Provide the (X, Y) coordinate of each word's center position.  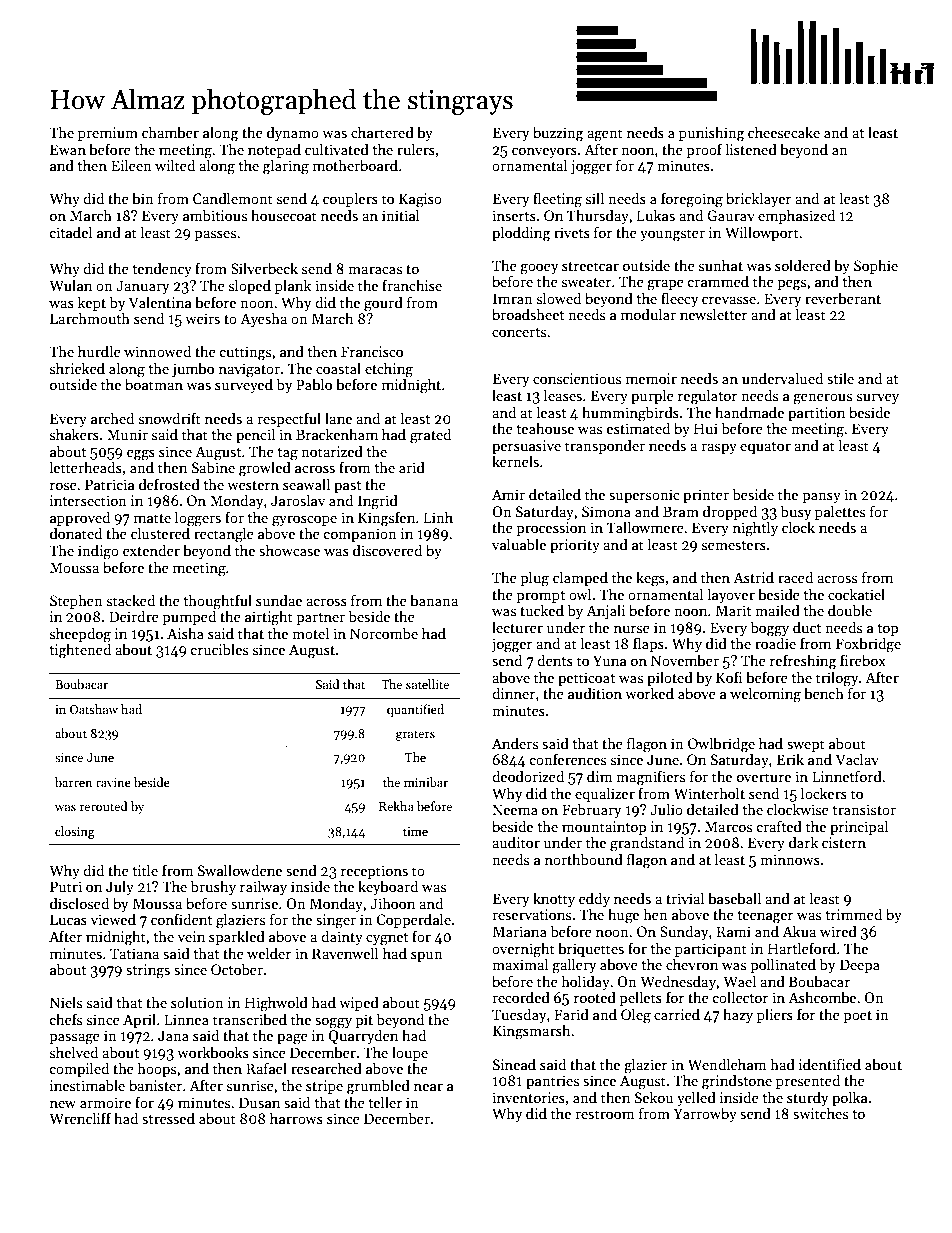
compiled (79, 1069)
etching (389, 370)
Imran (513, 298)
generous (822, 399)
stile (840, 378)
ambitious (215, 215)
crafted (779, 826)
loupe (410, 1053)
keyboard (388, 887)
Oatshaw (94, 709)
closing (75, 832)
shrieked (77, 368)
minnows (790, 859)
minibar (426, 782)
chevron (692, 964)
